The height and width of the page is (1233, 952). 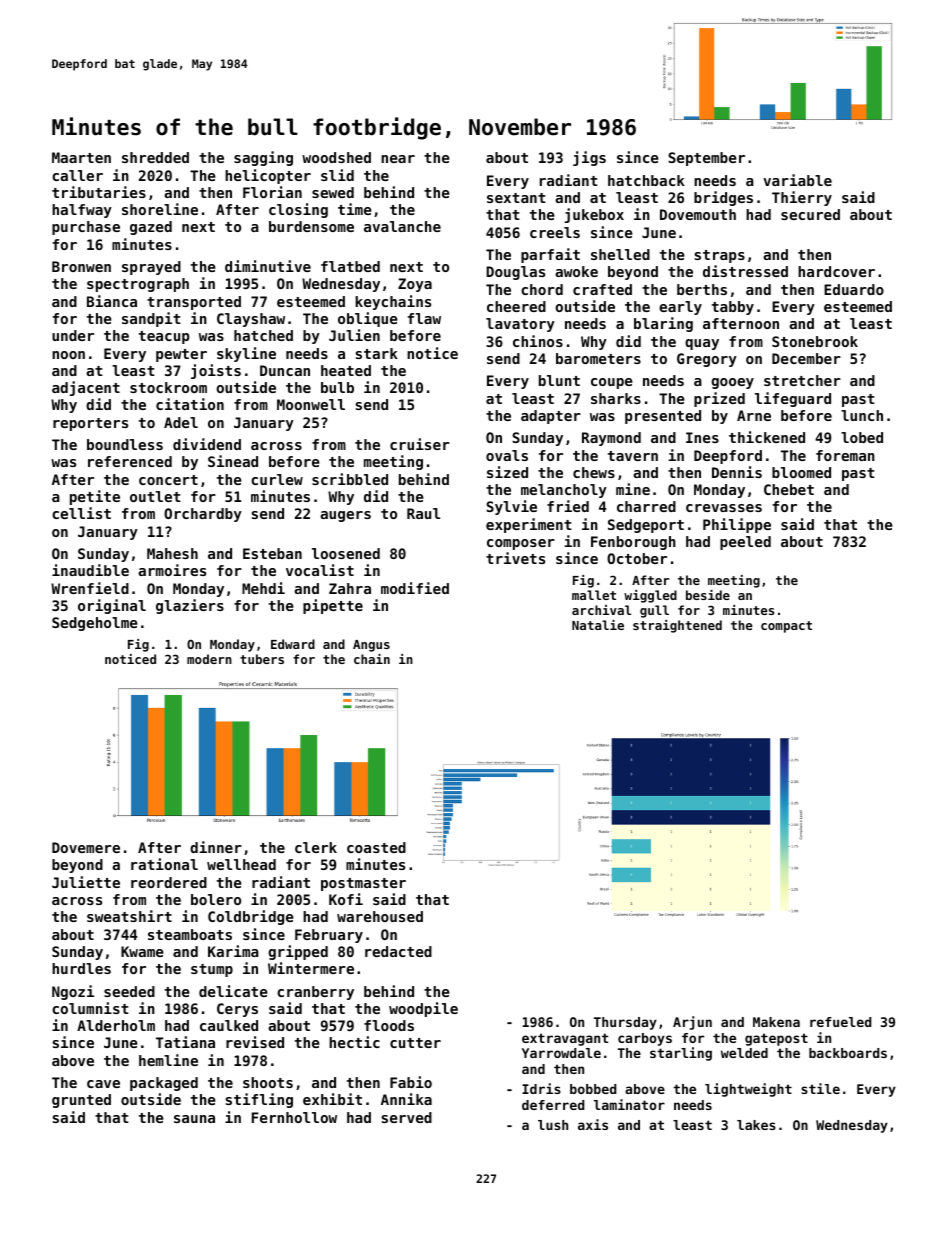 I want to click on concert, so click(x=168, y=480).
